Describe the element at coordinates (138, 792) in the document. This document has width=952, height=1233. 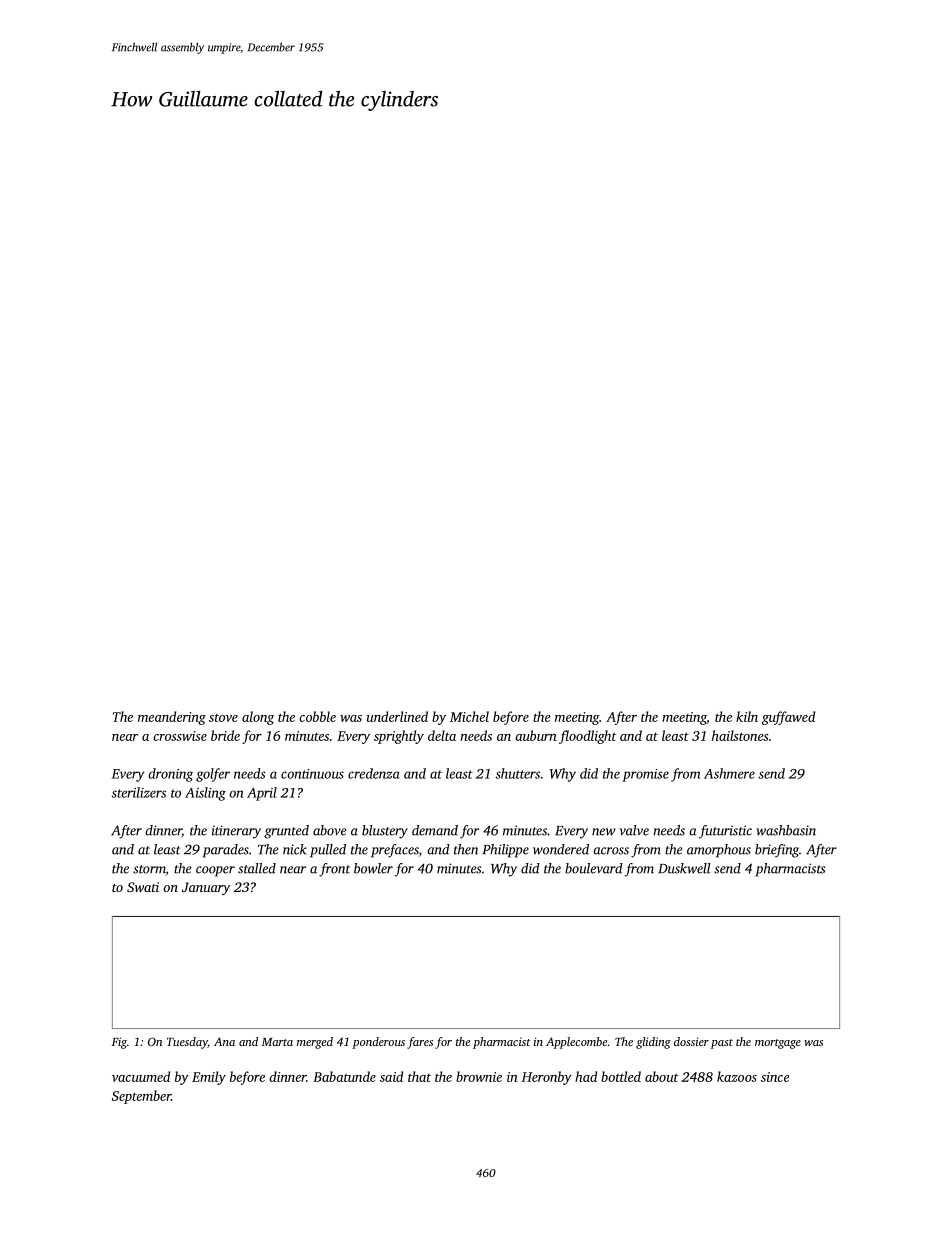
I see `sterilizers` at that location.
